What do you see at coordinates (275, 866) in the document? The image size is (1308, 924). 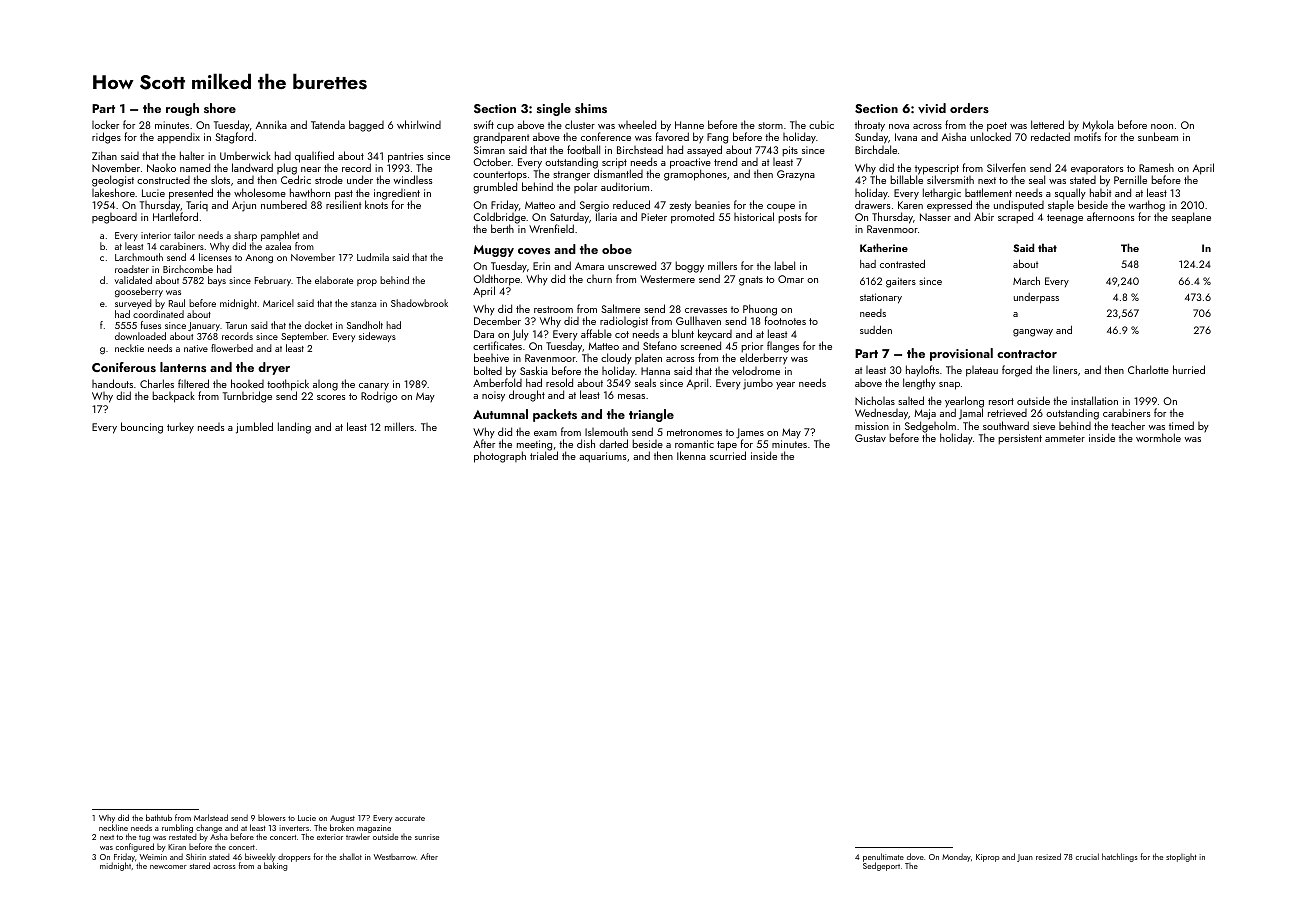 I see `baking` at bounding box center [275, 866].
